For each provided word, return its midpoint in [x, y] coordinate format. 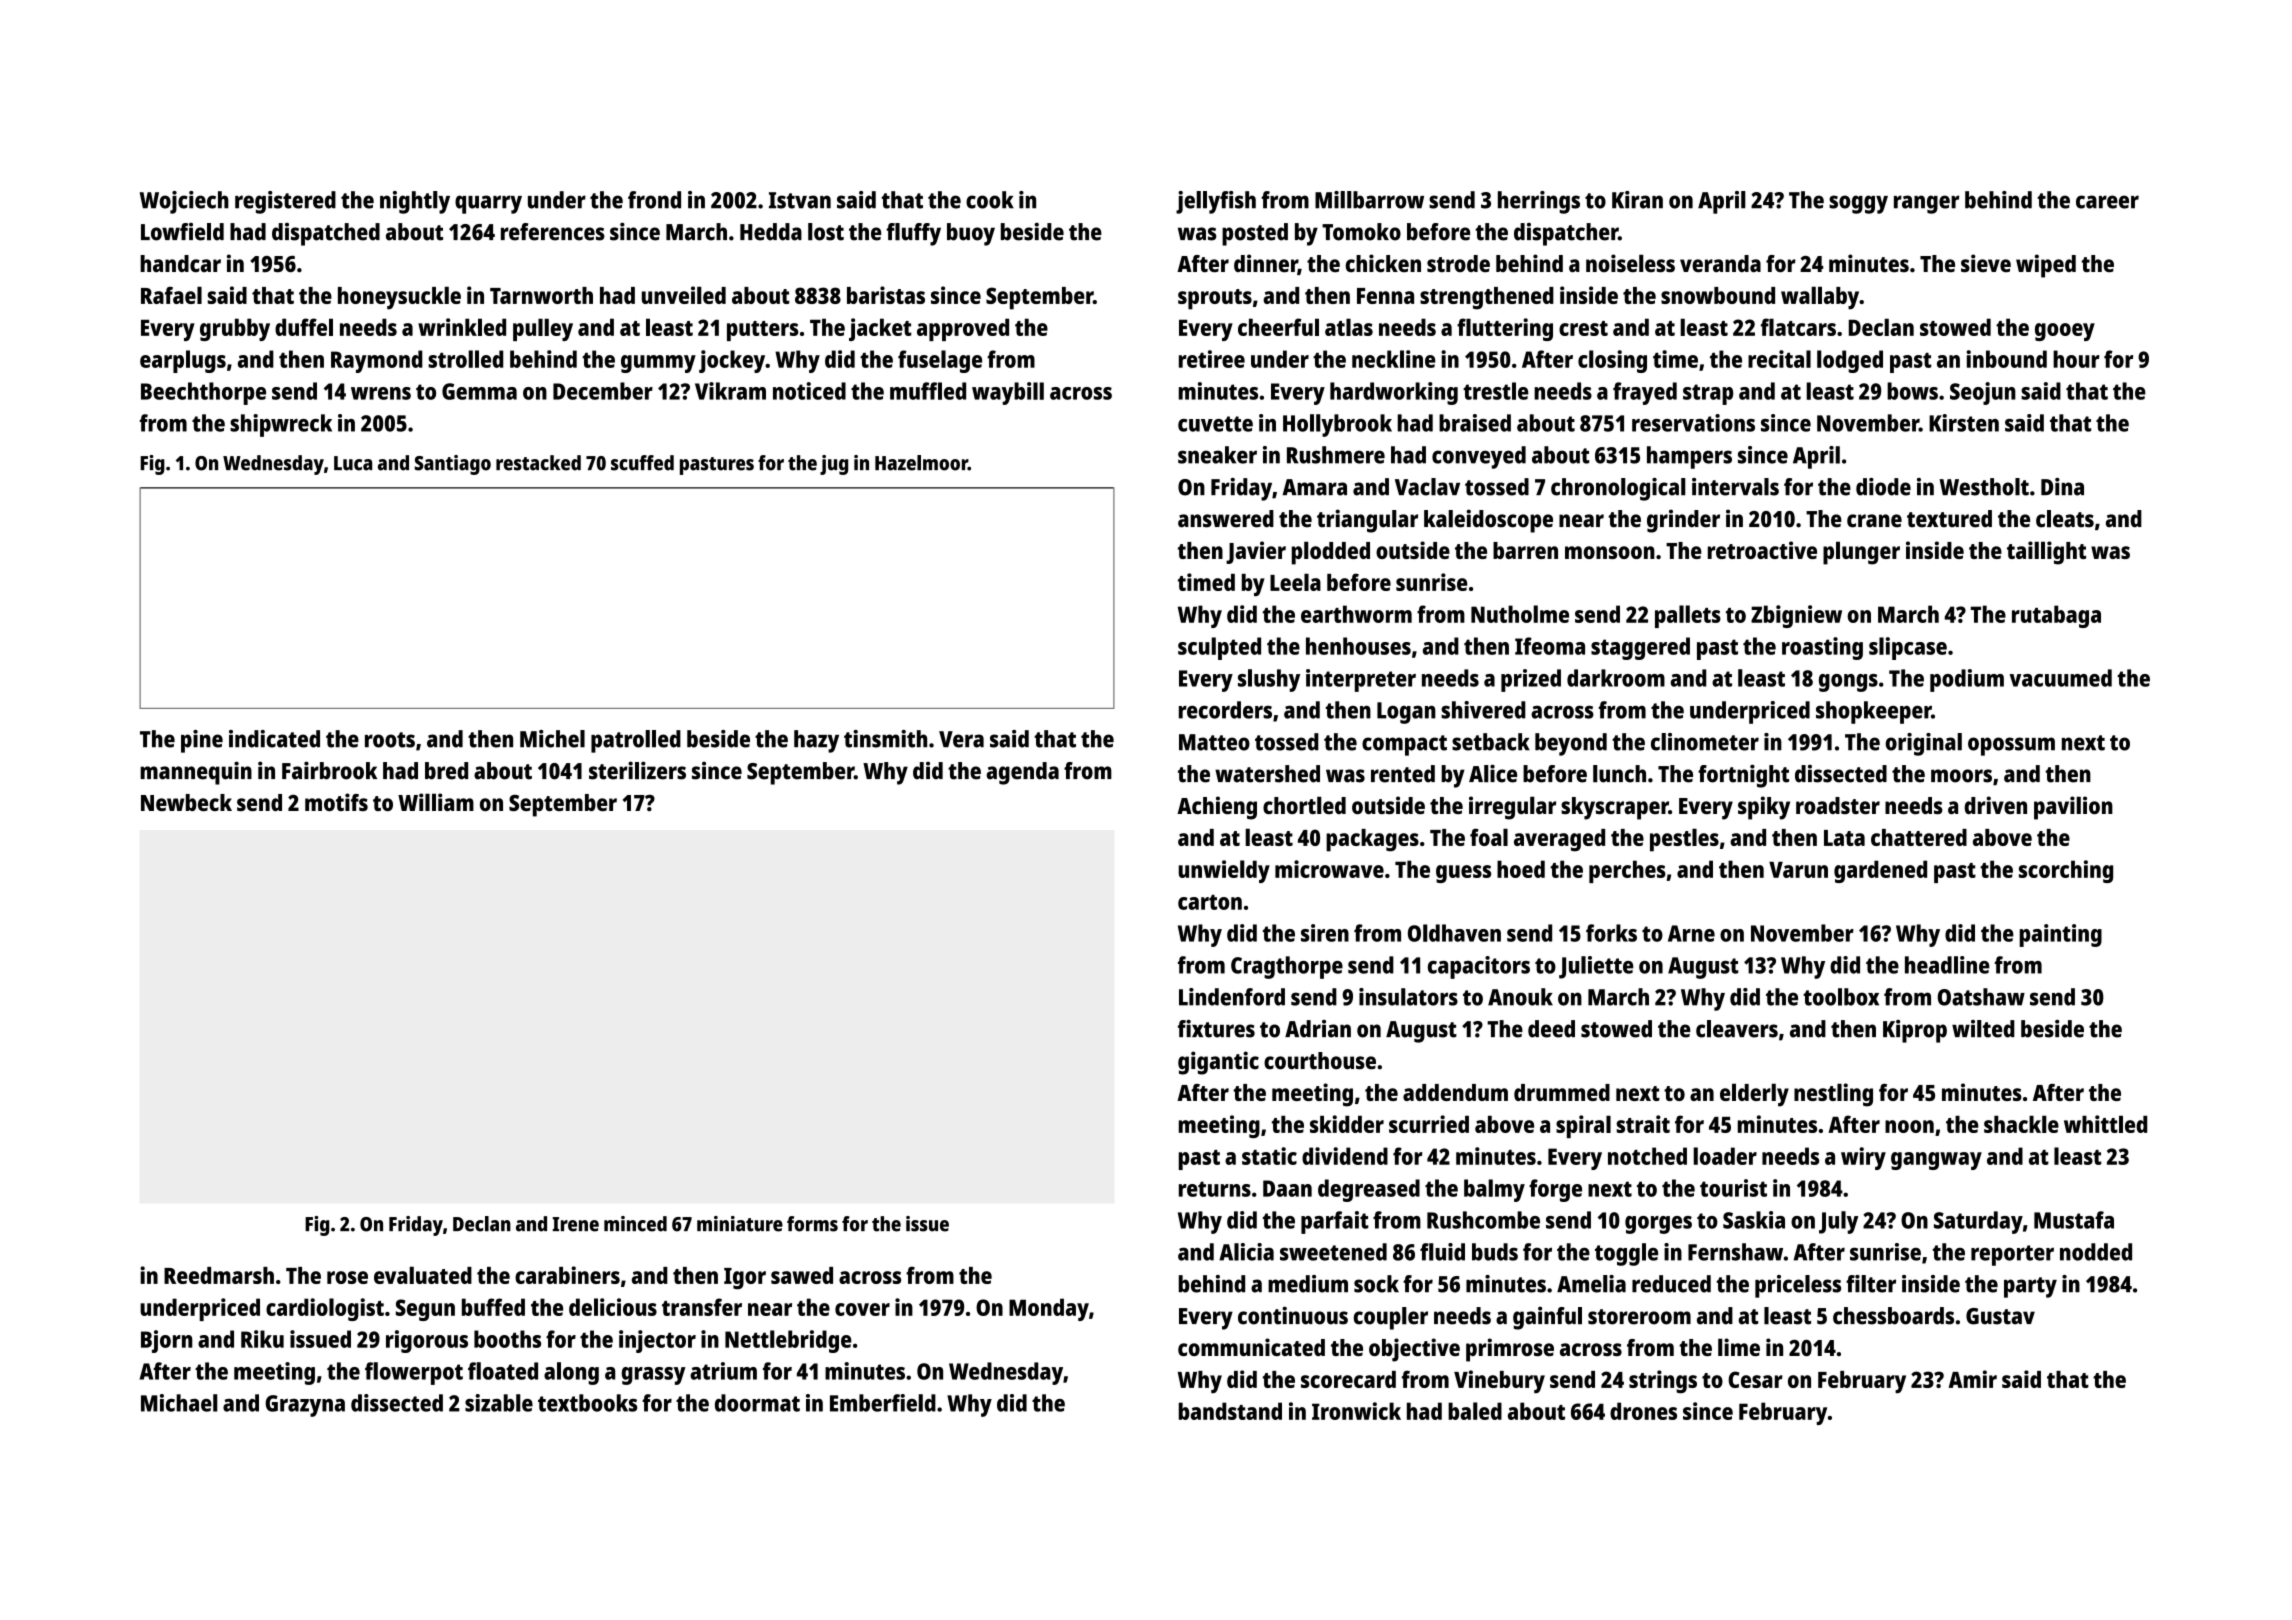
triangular [1367, 521]
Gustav [2000, 1316]
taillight [2046, 553]
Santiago [453, 465]
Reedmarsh [219, 1275]
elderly [1754, 1095]
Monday [1049, 1309]
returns [1215, 1189]
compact [1404, 745]
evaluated [423, 1275]
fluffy [913, 234]
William [436, 802]
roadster [1838, 805]
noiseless [1630, 263]
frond [654, 200]
